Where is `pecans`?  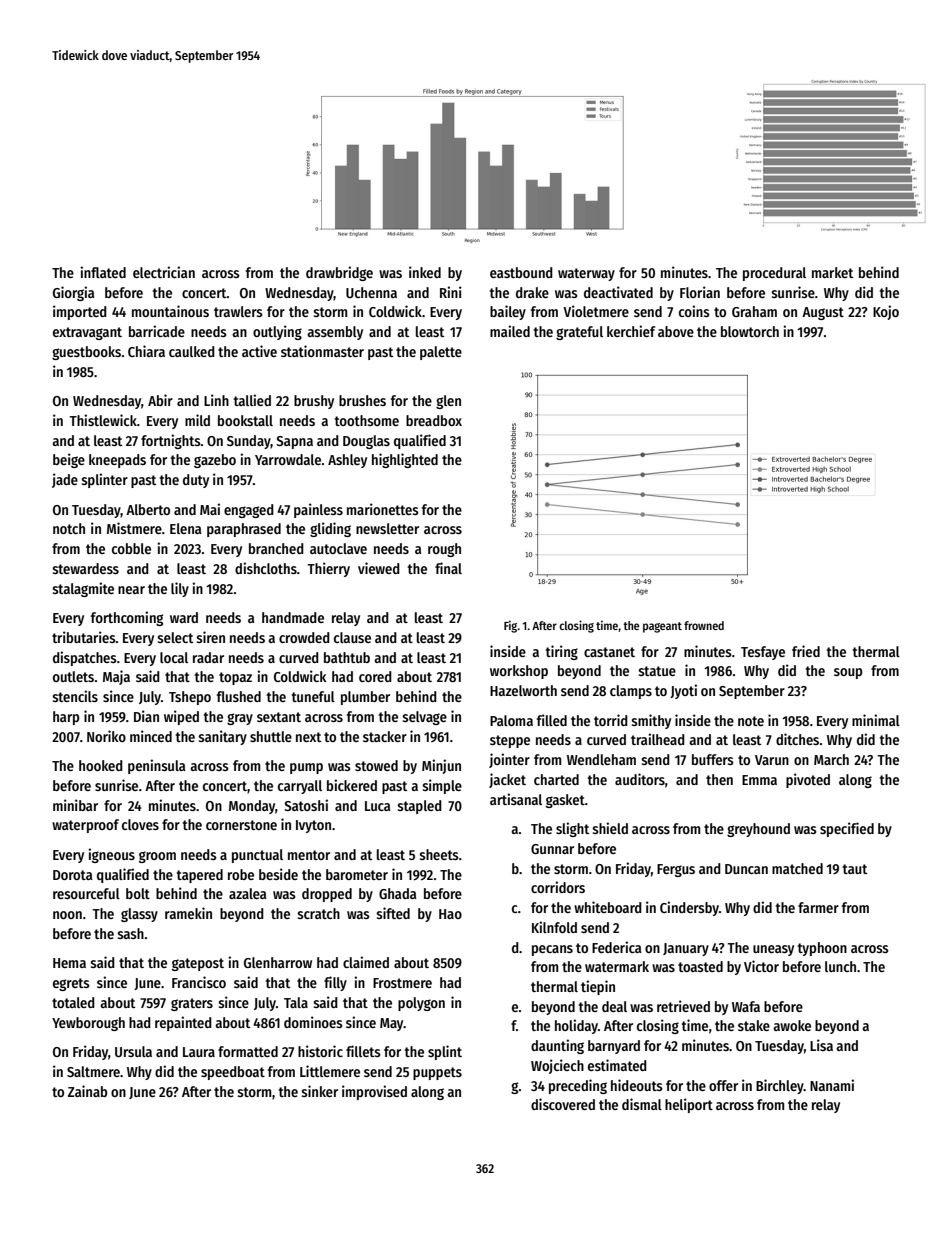 pecans is located at coordinates (552, 950).
